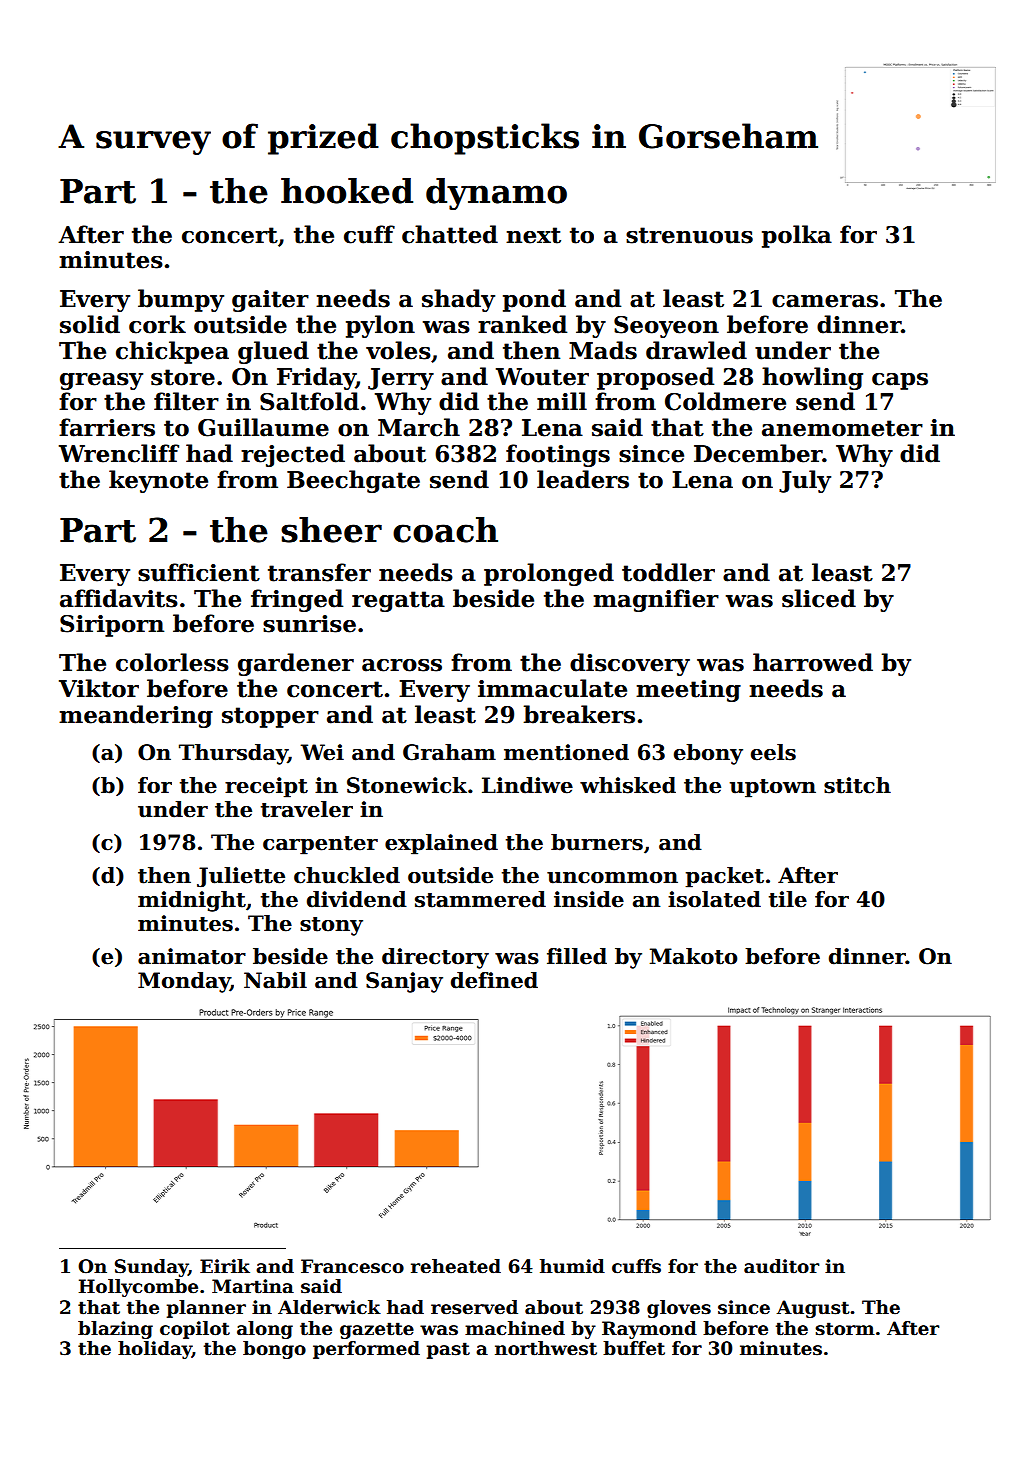 The image size is (1015, 1469). I want to click on defined, so click(494, 980).
